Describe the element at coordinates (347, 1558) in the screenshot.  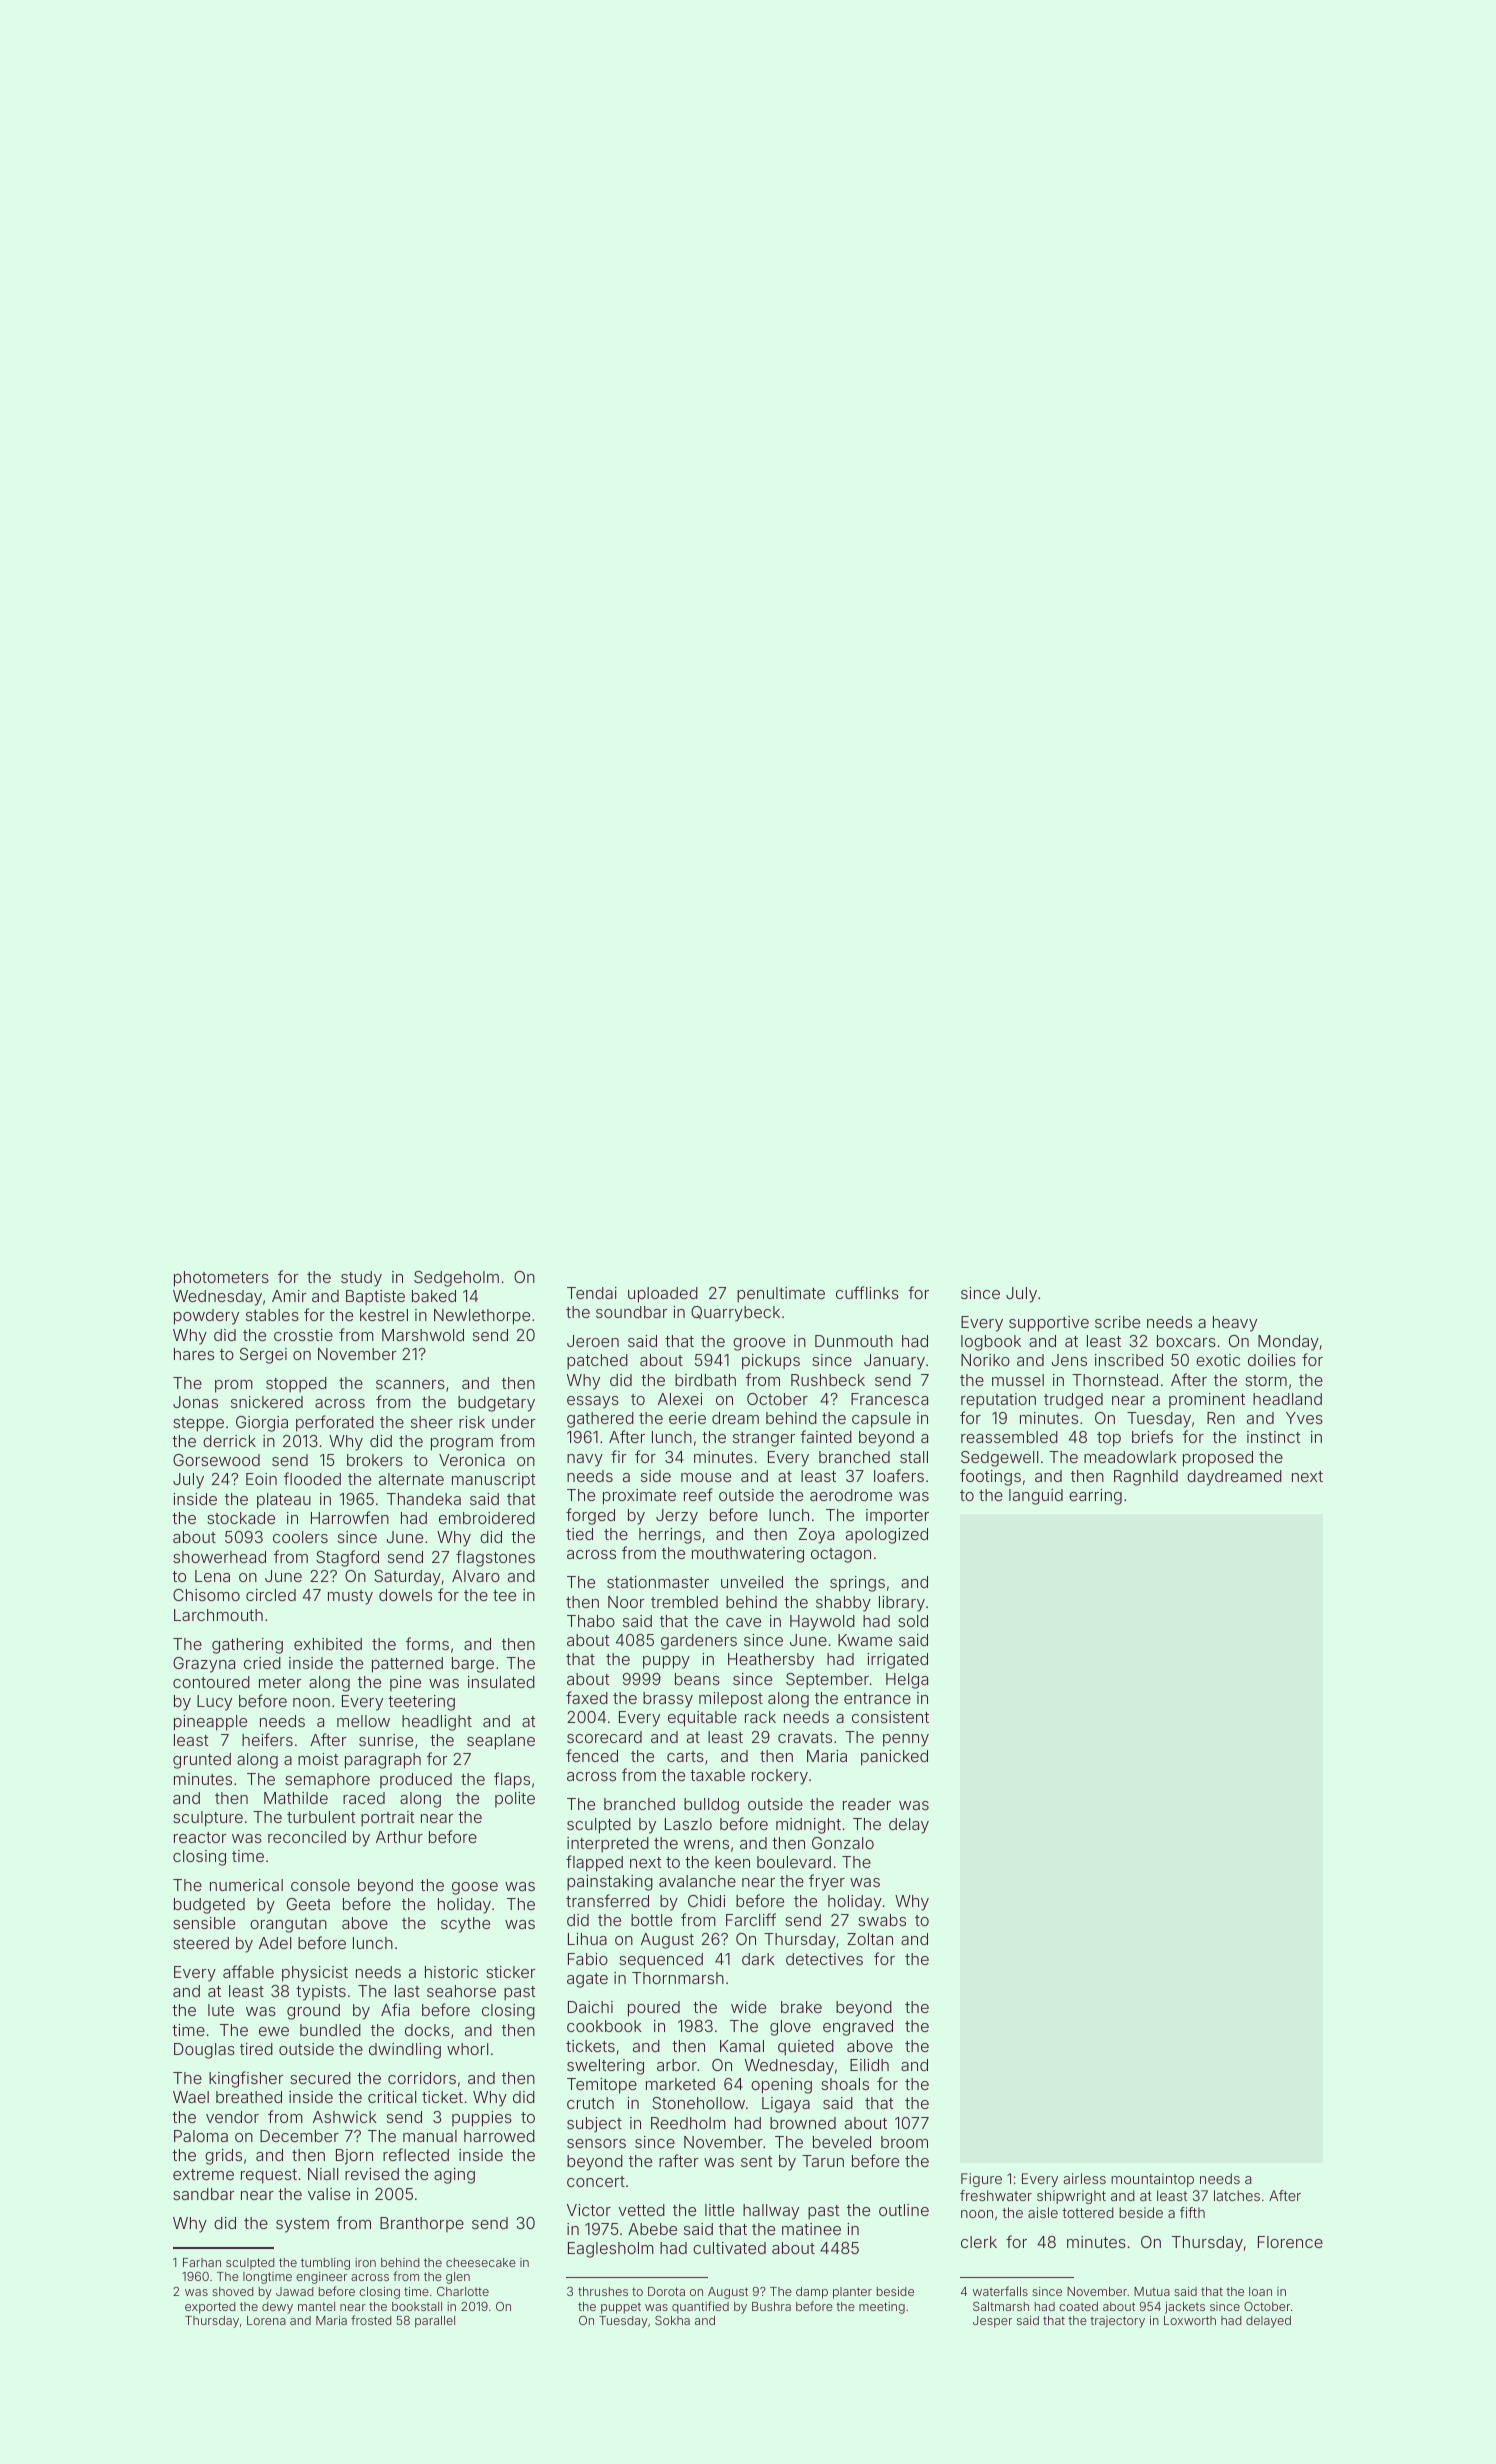
I see `Stagford` at that location.
